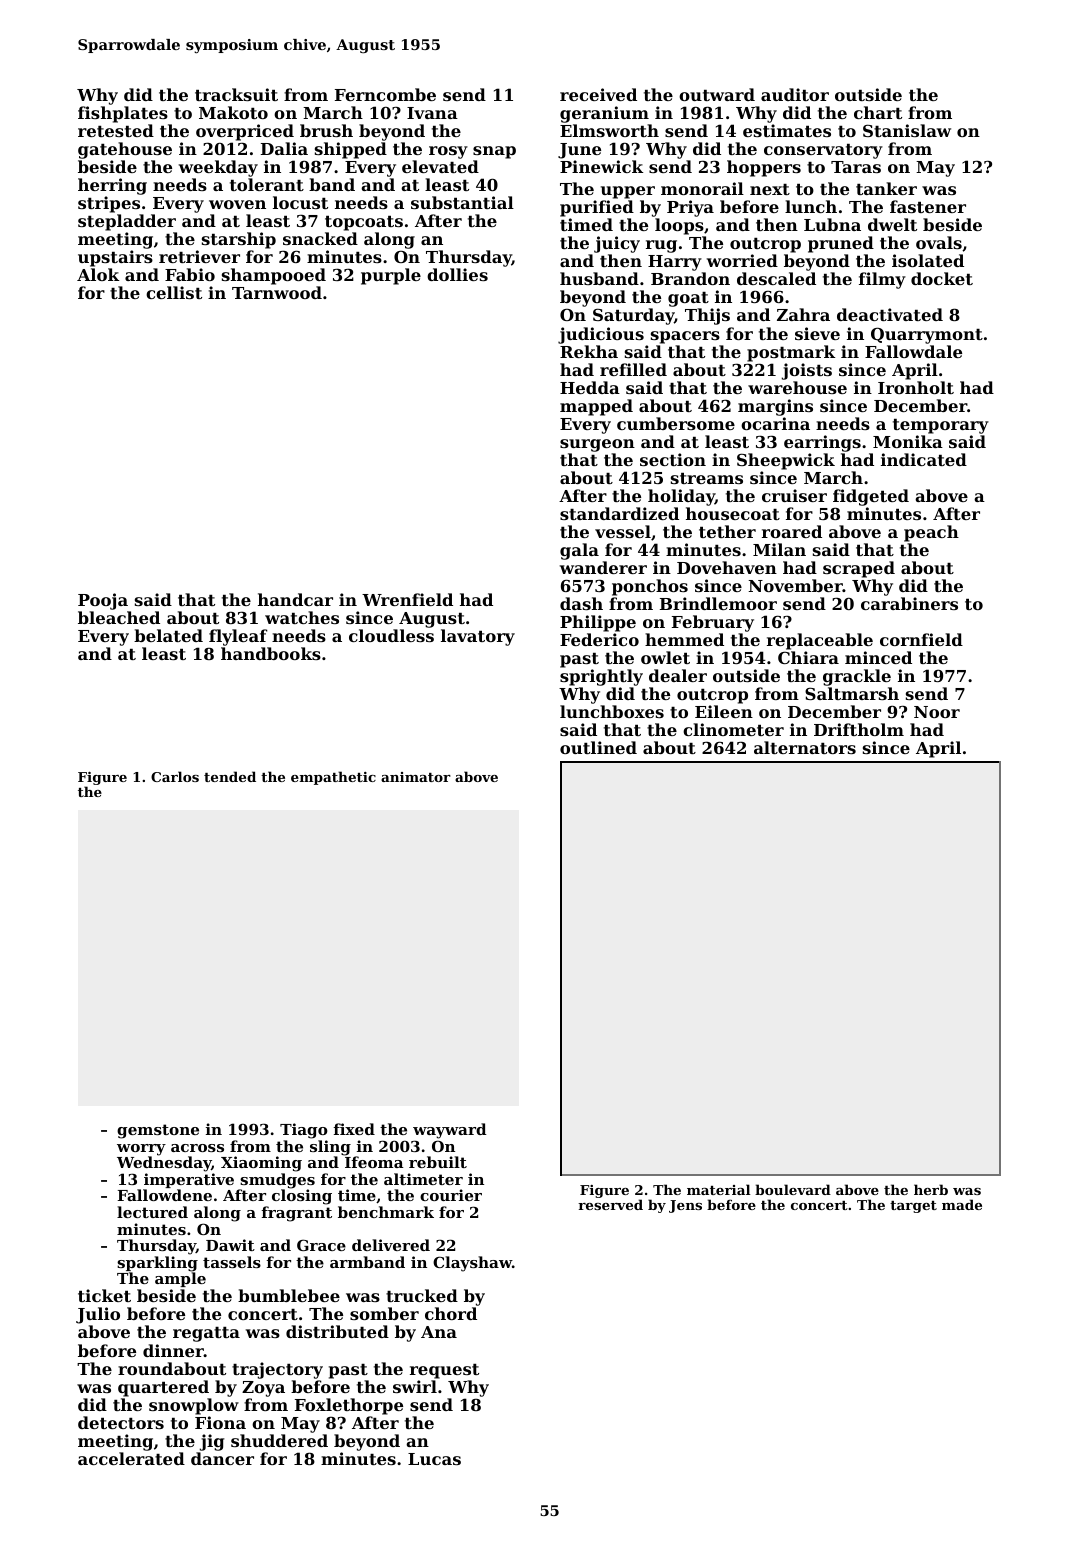 This screenshot has height=1562, width=1079. I want to click on fishplates, so click(123, 114).
